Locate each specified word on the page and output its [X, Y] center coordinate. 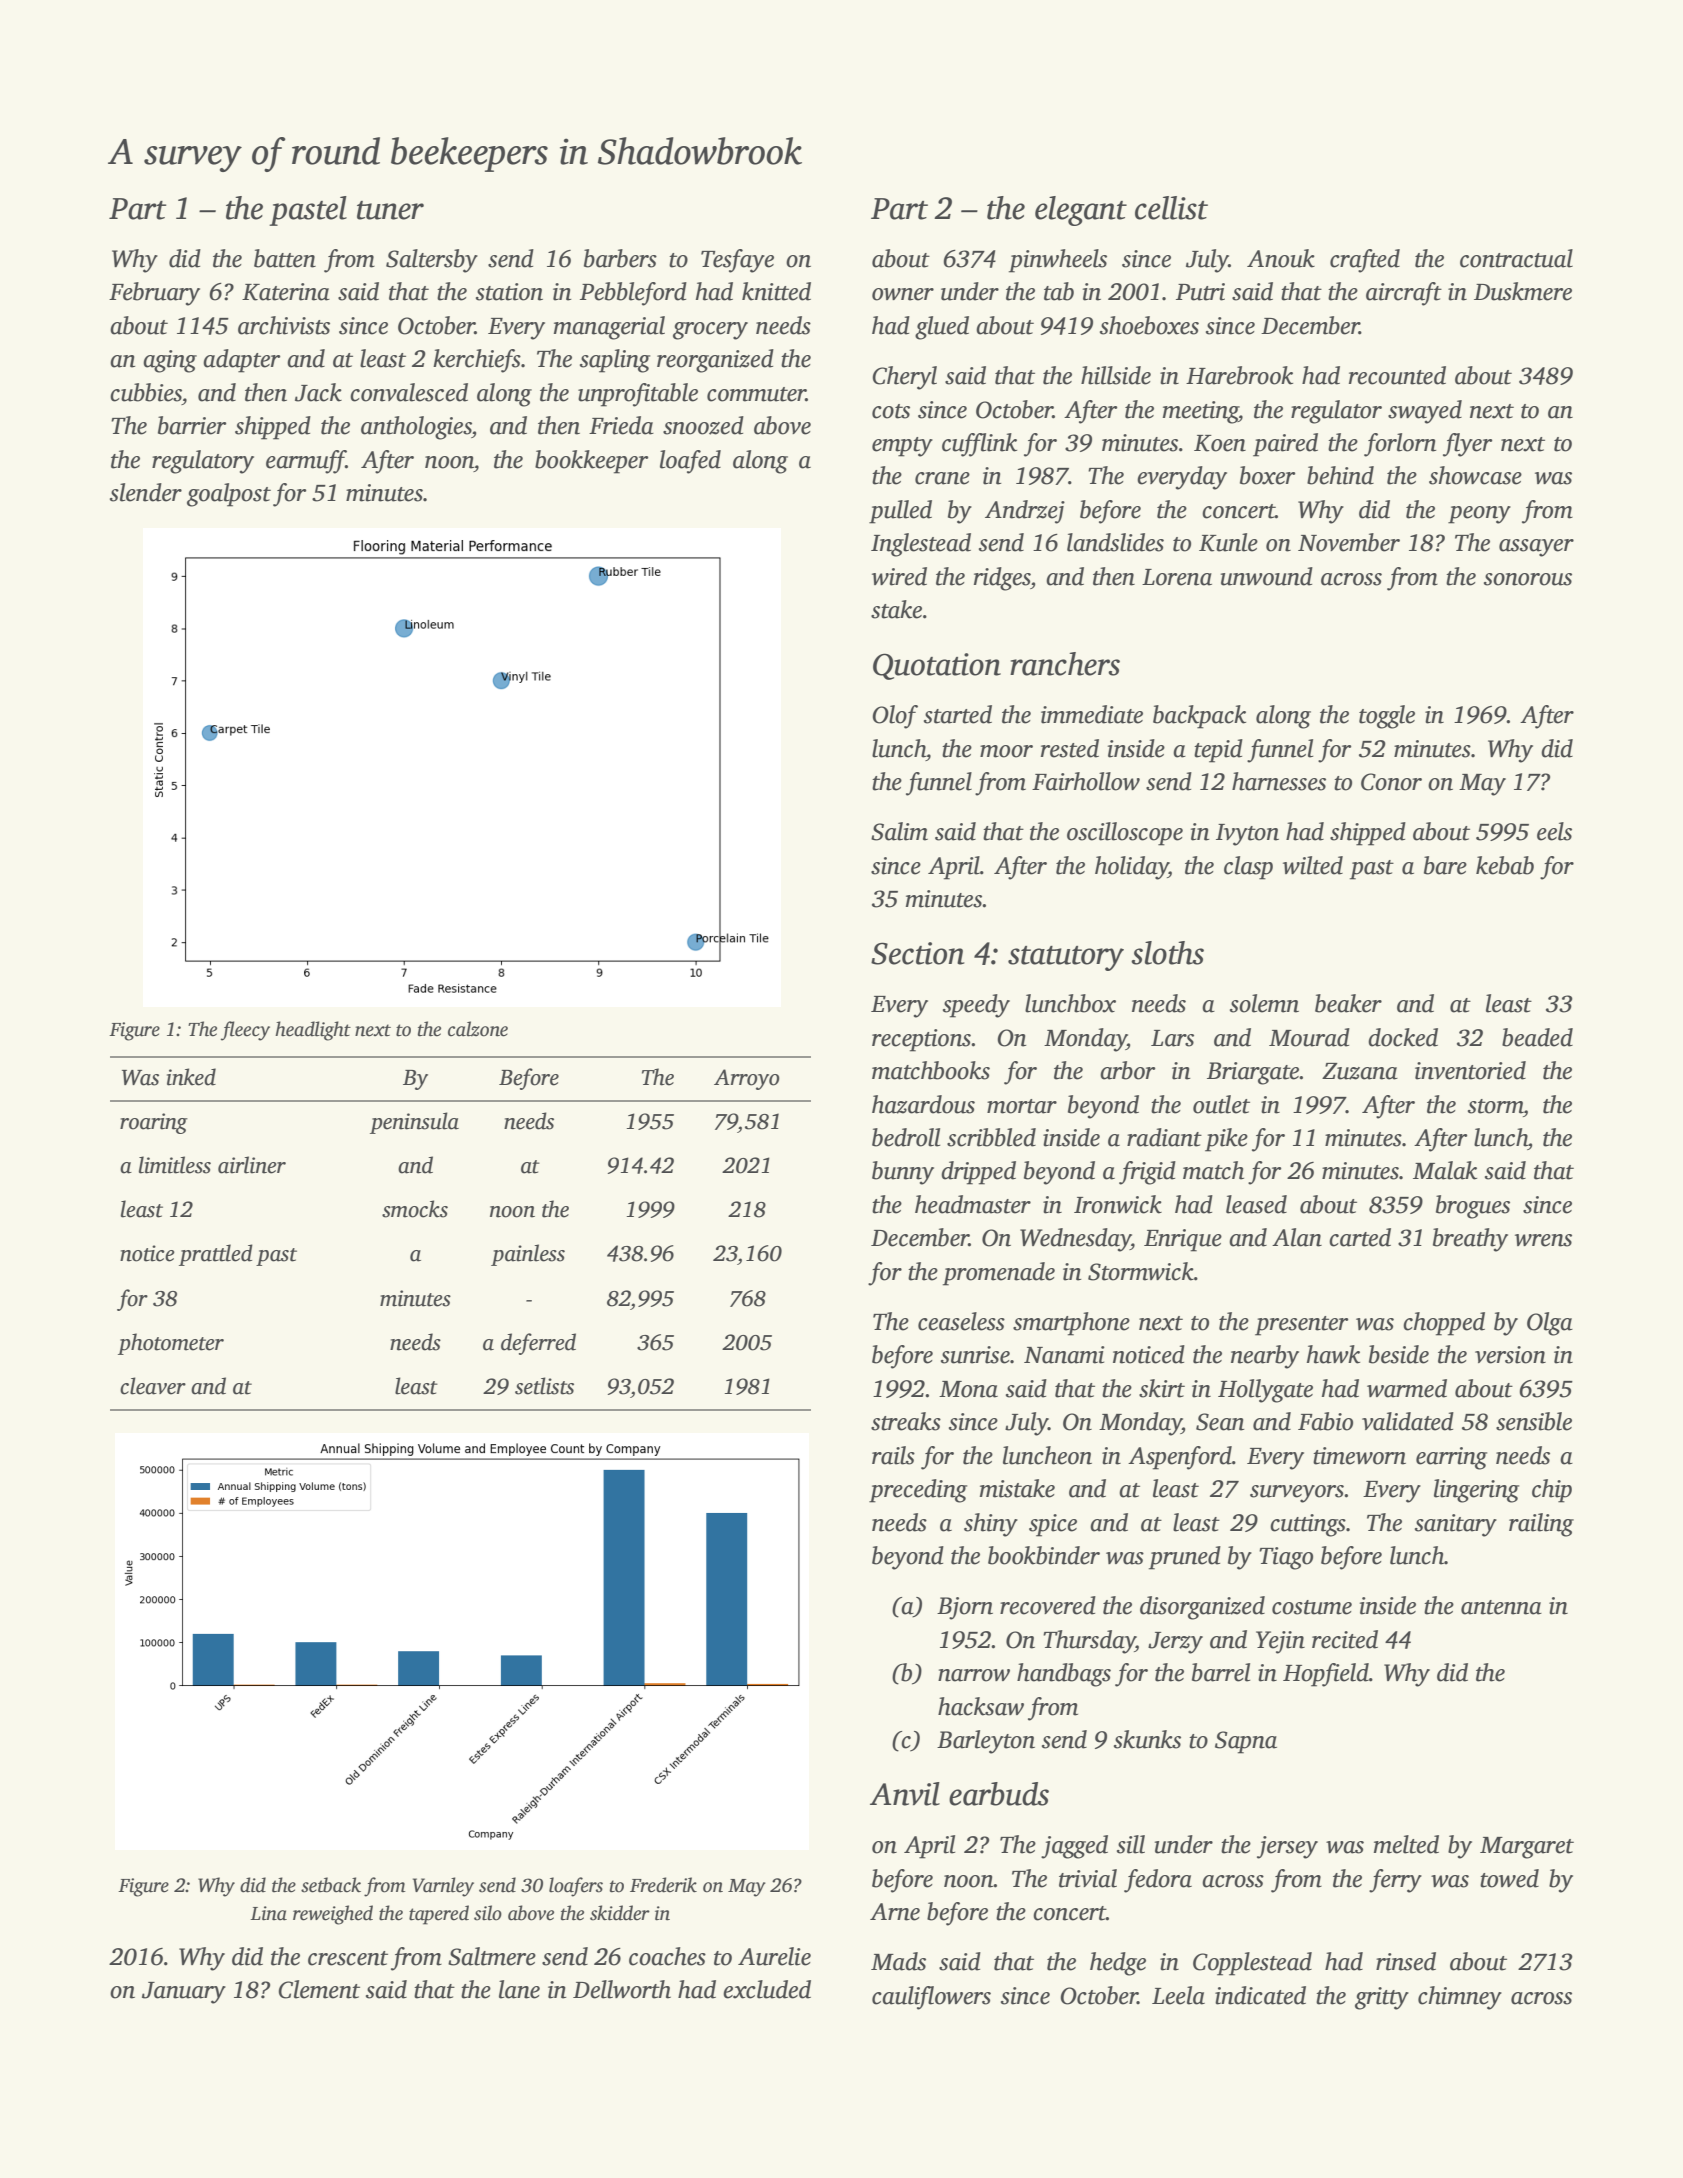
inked [191, 1077]
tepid [1218, 751]
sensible [1534, 1421]
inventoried [1470, 1070]
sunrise [975, 1355]
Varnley [443, 1887]
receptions [921, 1040]
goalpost [229, 495]
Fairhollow [1086, 781]
